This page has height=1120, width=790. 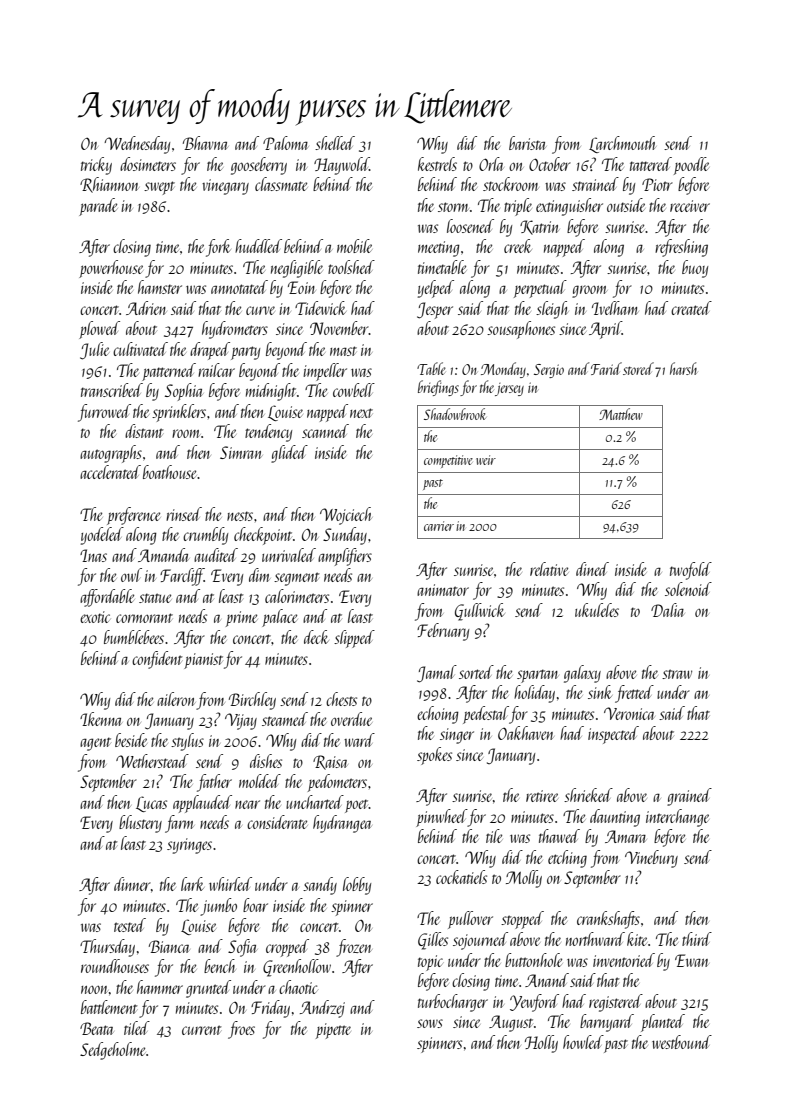 I want to click on Simran, so click(x=241, y=452).
